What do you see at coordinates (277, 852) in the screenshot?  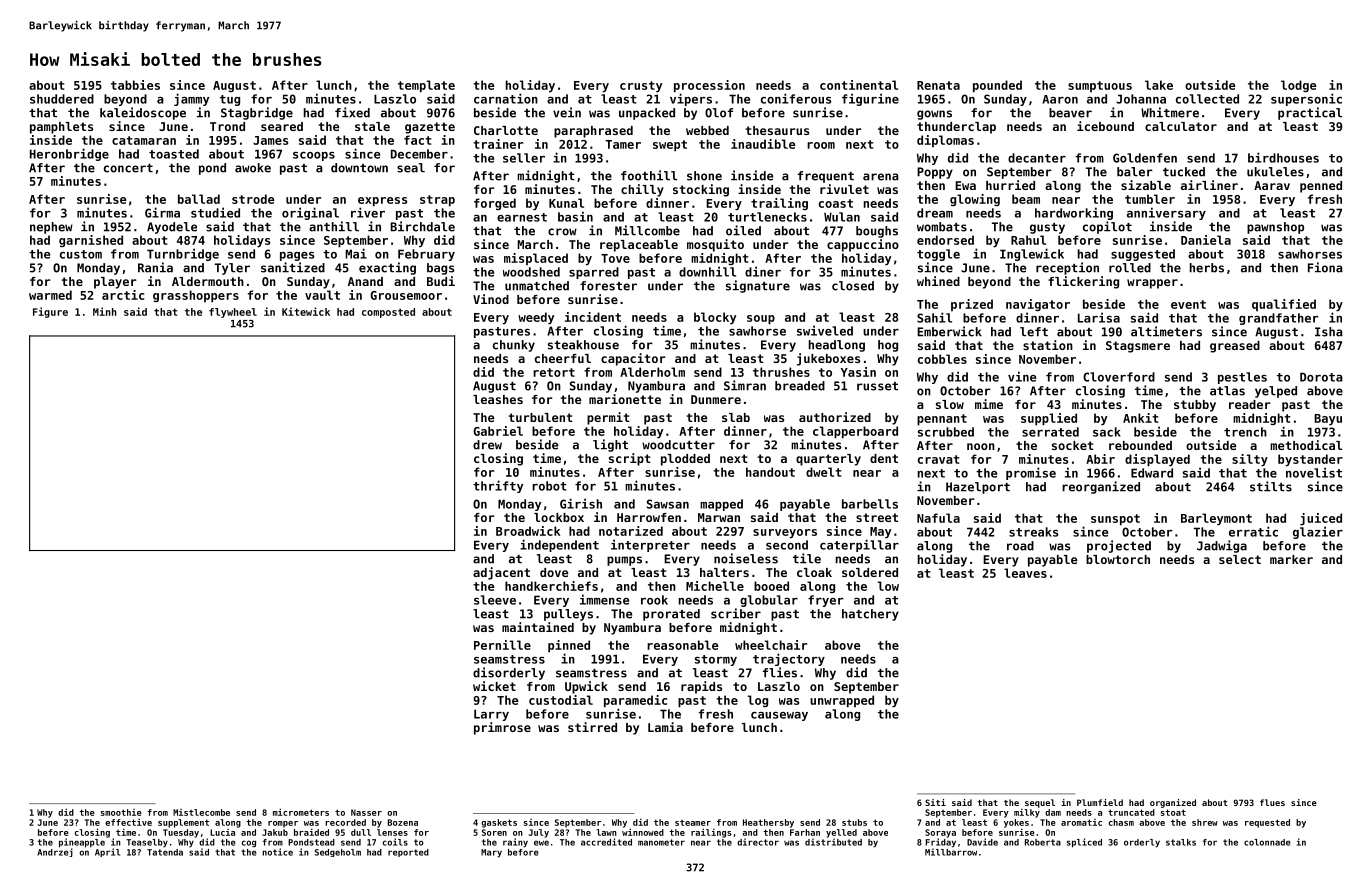 I see `notice` at bounding box center [277, 852].
